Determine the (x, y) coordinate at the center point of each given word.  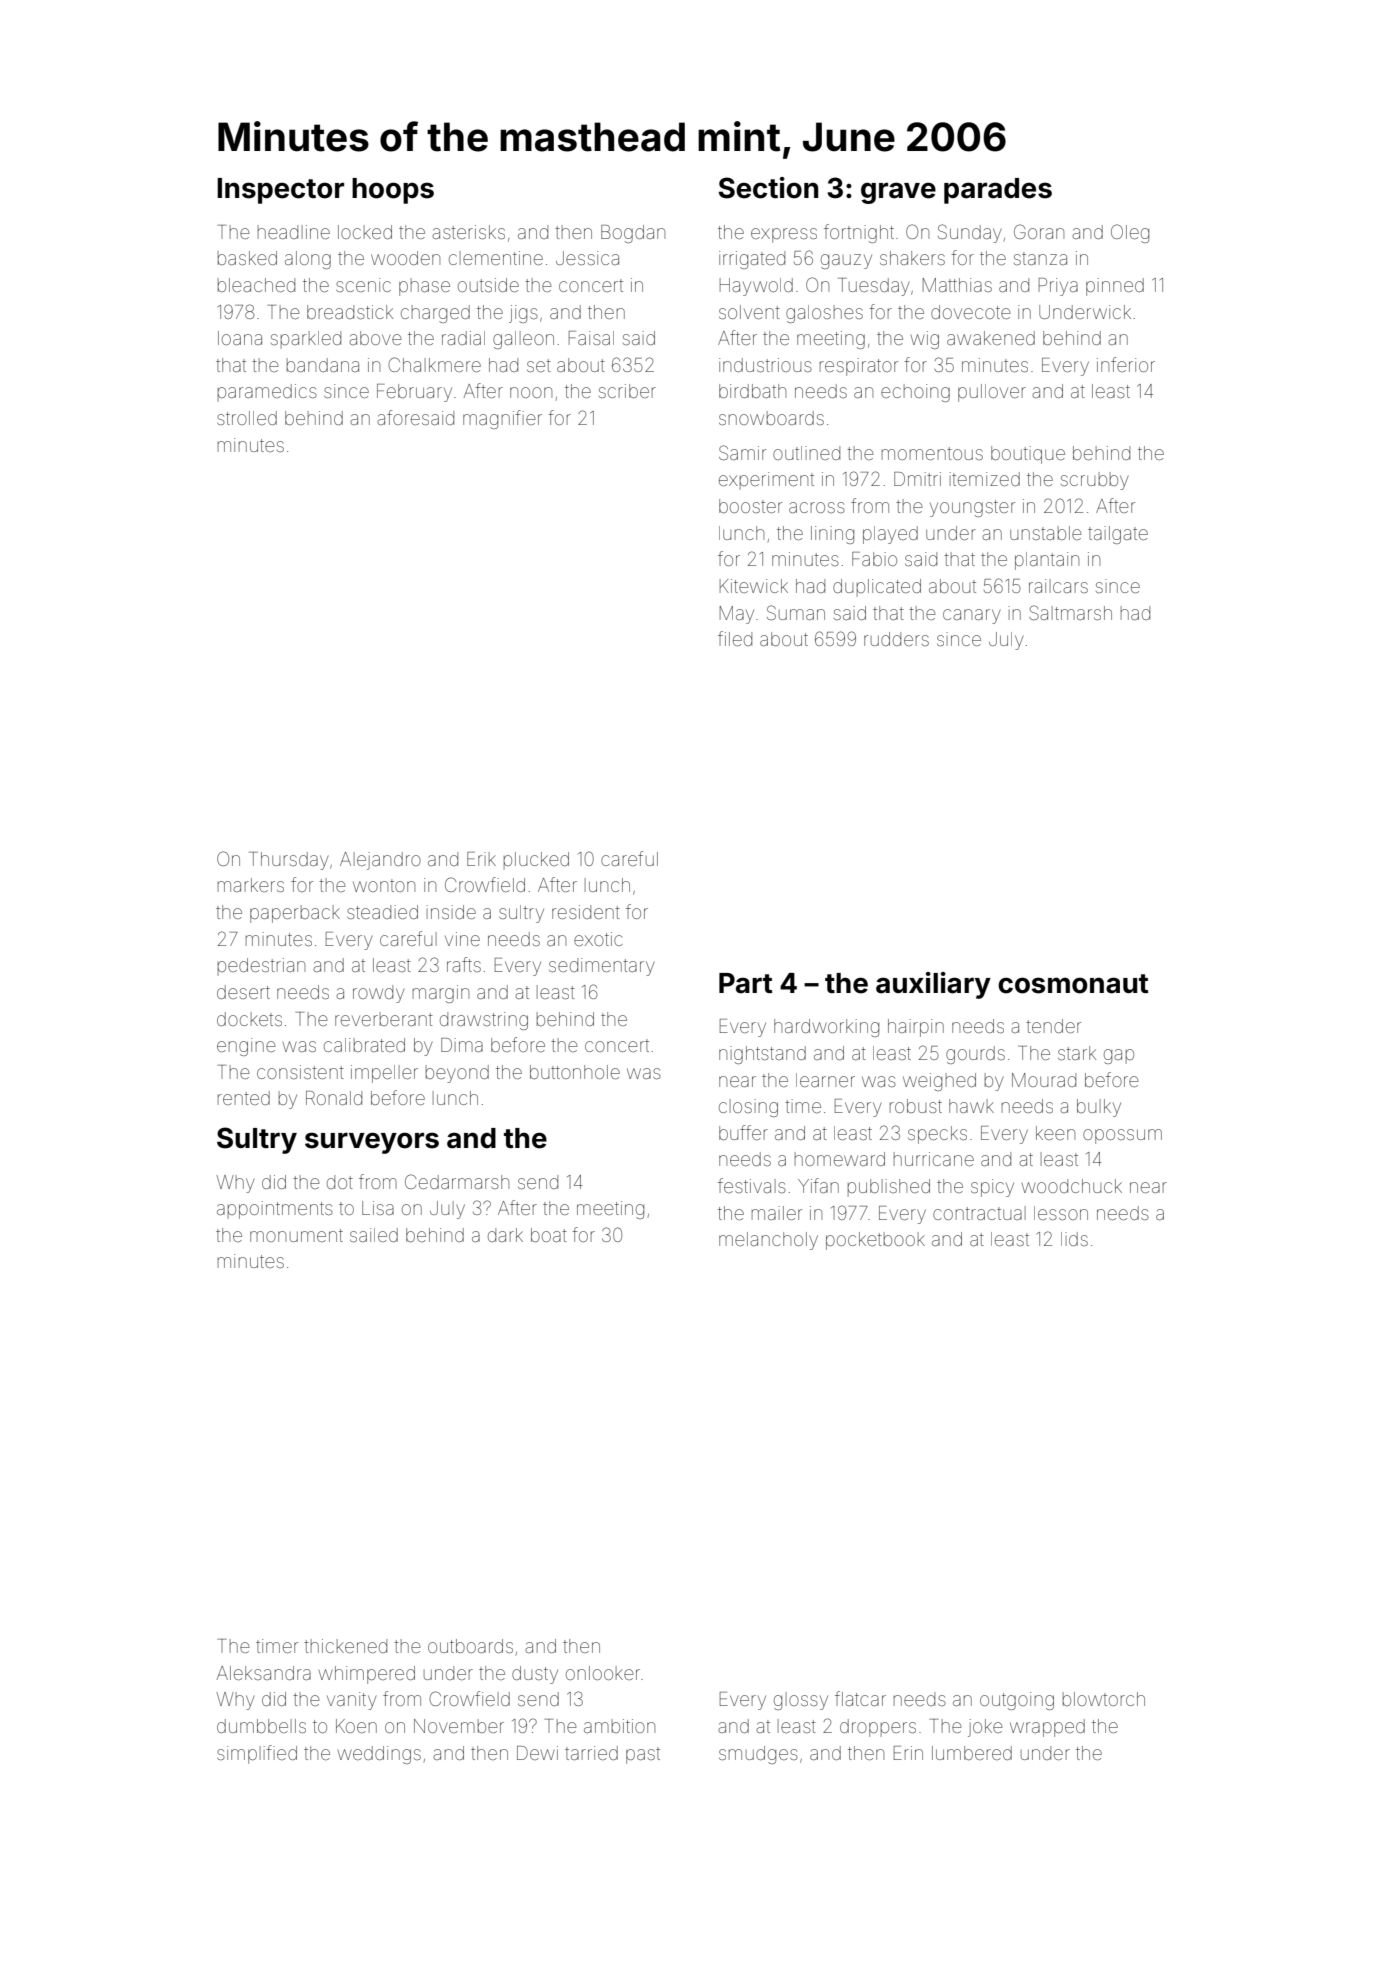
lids (1074, 1239)
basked (247, 258)
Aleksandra (264, 1673)
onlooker (603, 1673)
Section (768, 188)
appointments (275, 1210)
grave (898, 193)
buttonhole (575, 1072)
